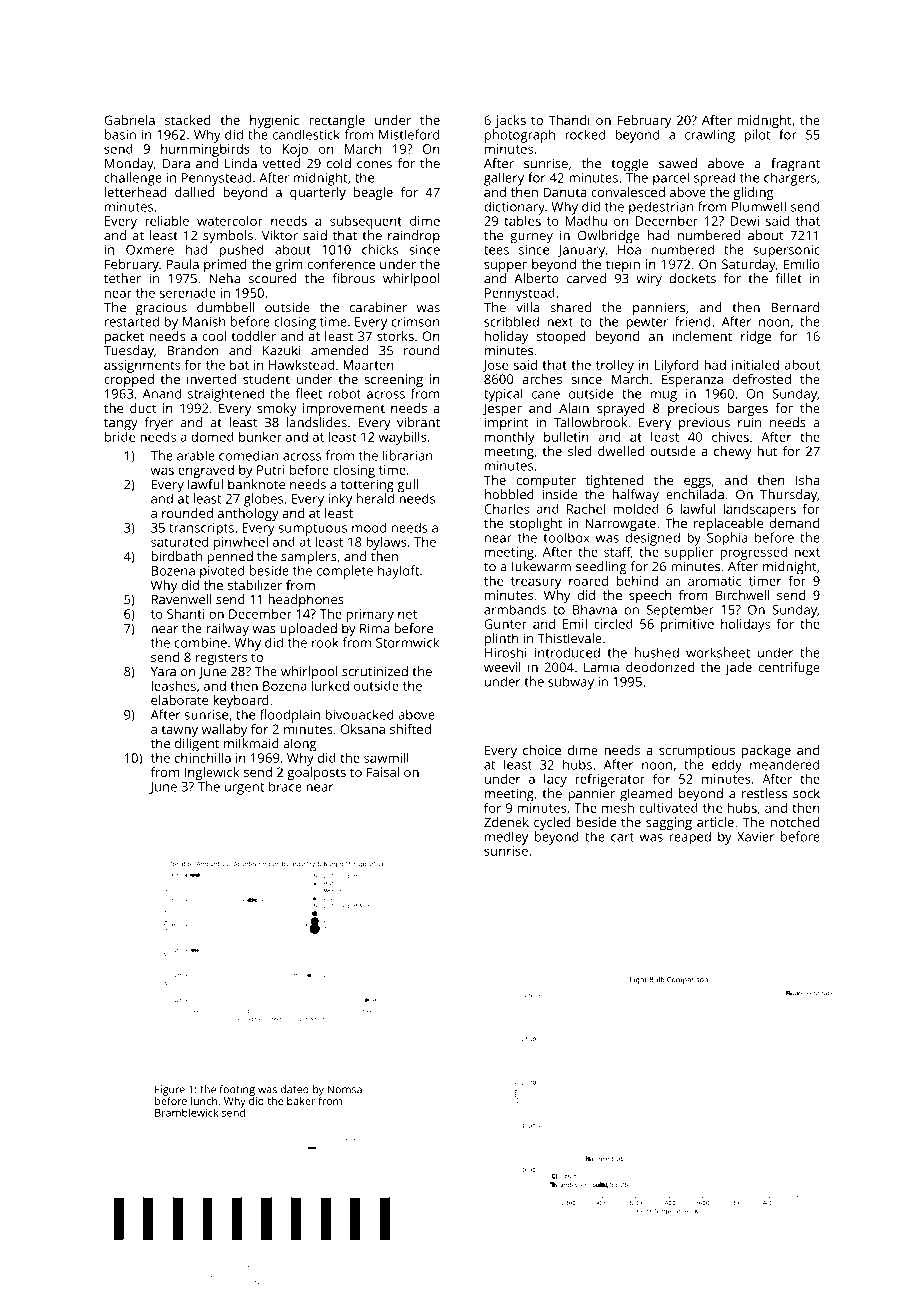 The height and width of the screenshot is (1308, 924). Describe the element at coordinates (167, 221) in the screenshot. I see `reliable` at that location.
